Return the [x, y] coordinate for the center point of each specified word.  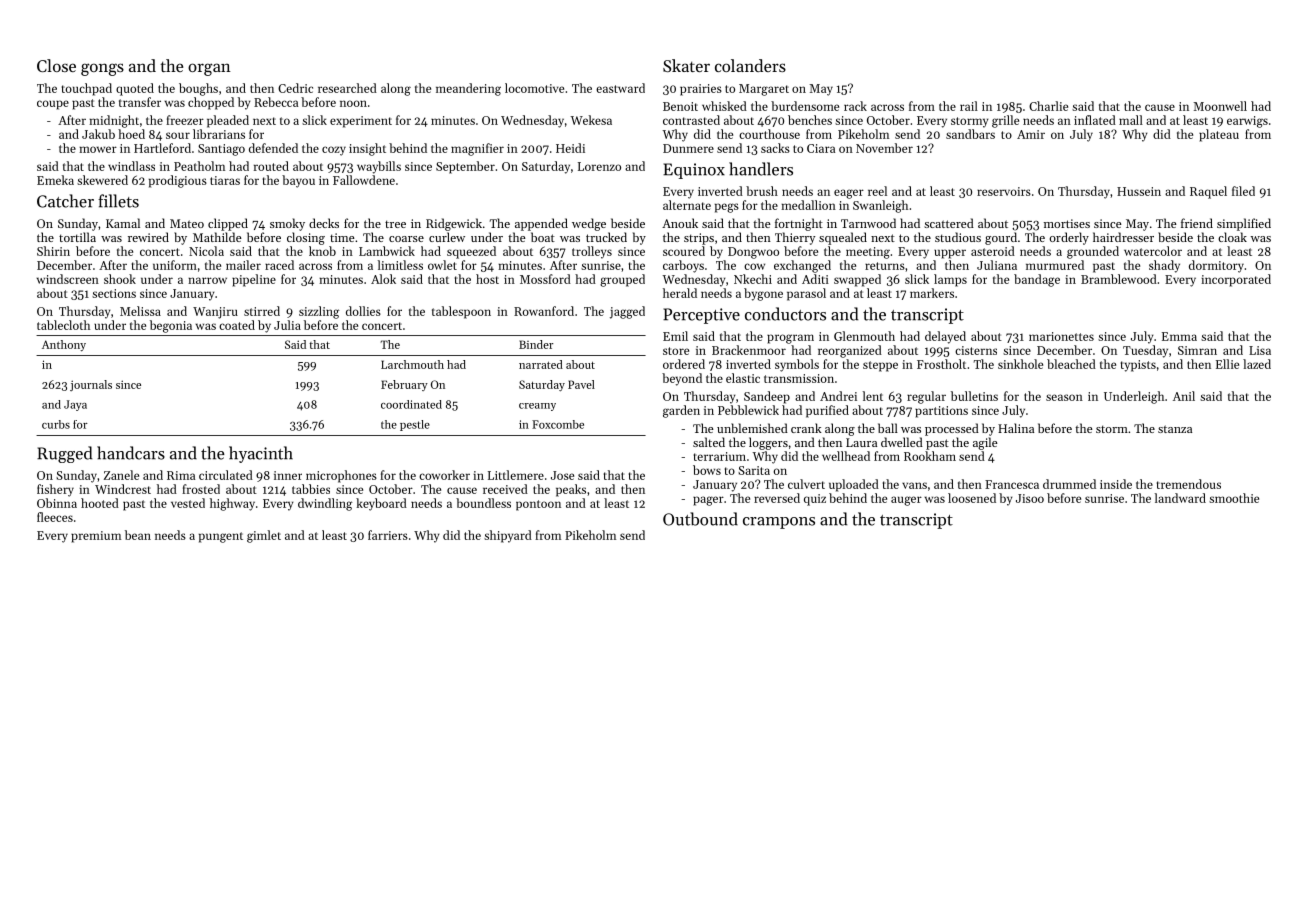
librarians [219, 134]
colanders [750, 65]
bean [138, 535]
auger [906, 501]
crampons [779, 523]
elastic [743, 378]
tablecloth [63, 325]
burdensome [805, 106]
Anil [1184, 396]
